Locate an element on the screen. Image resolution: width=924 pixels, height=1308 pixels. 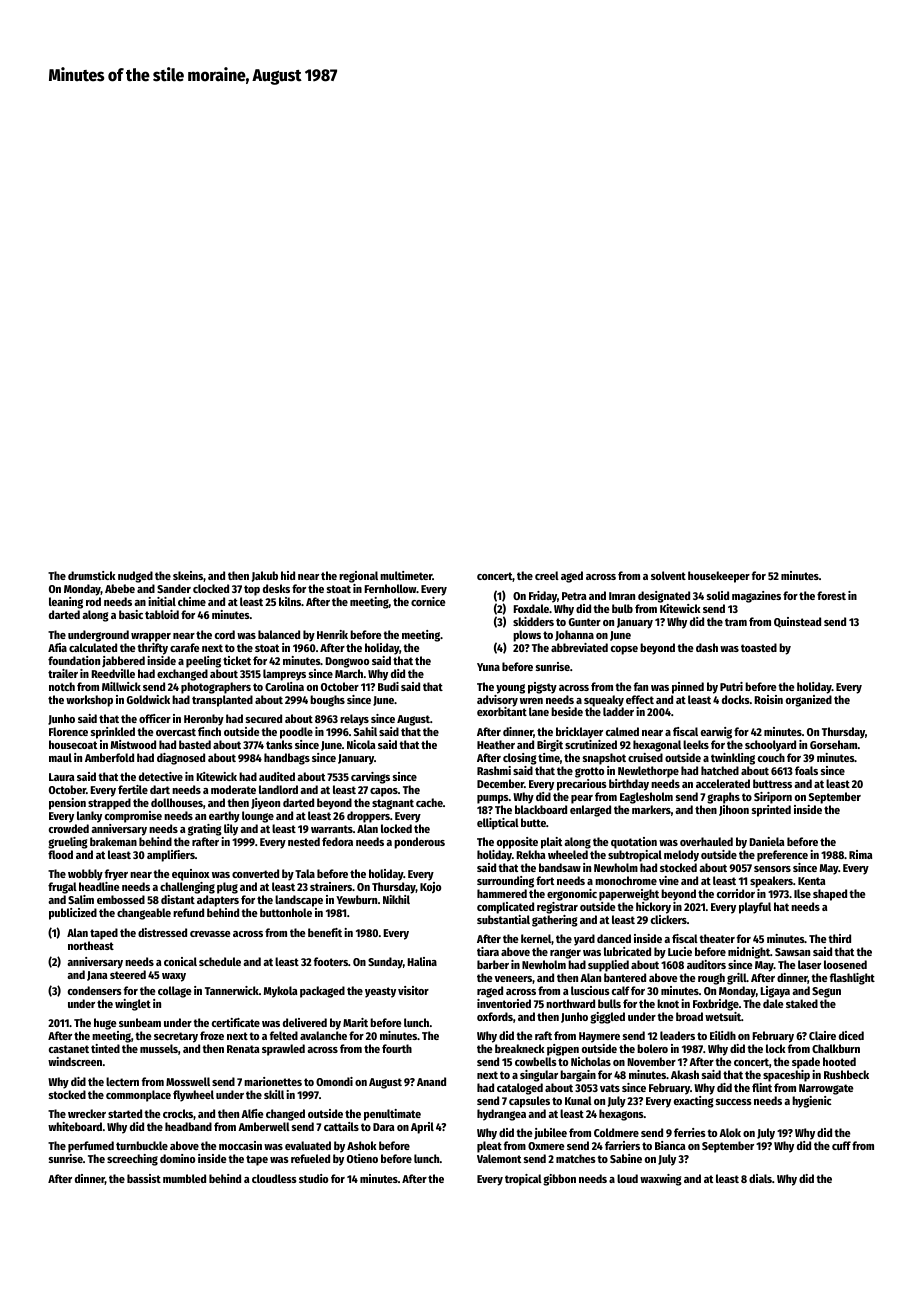
mumbled is located at coordinates (184, 1178).
